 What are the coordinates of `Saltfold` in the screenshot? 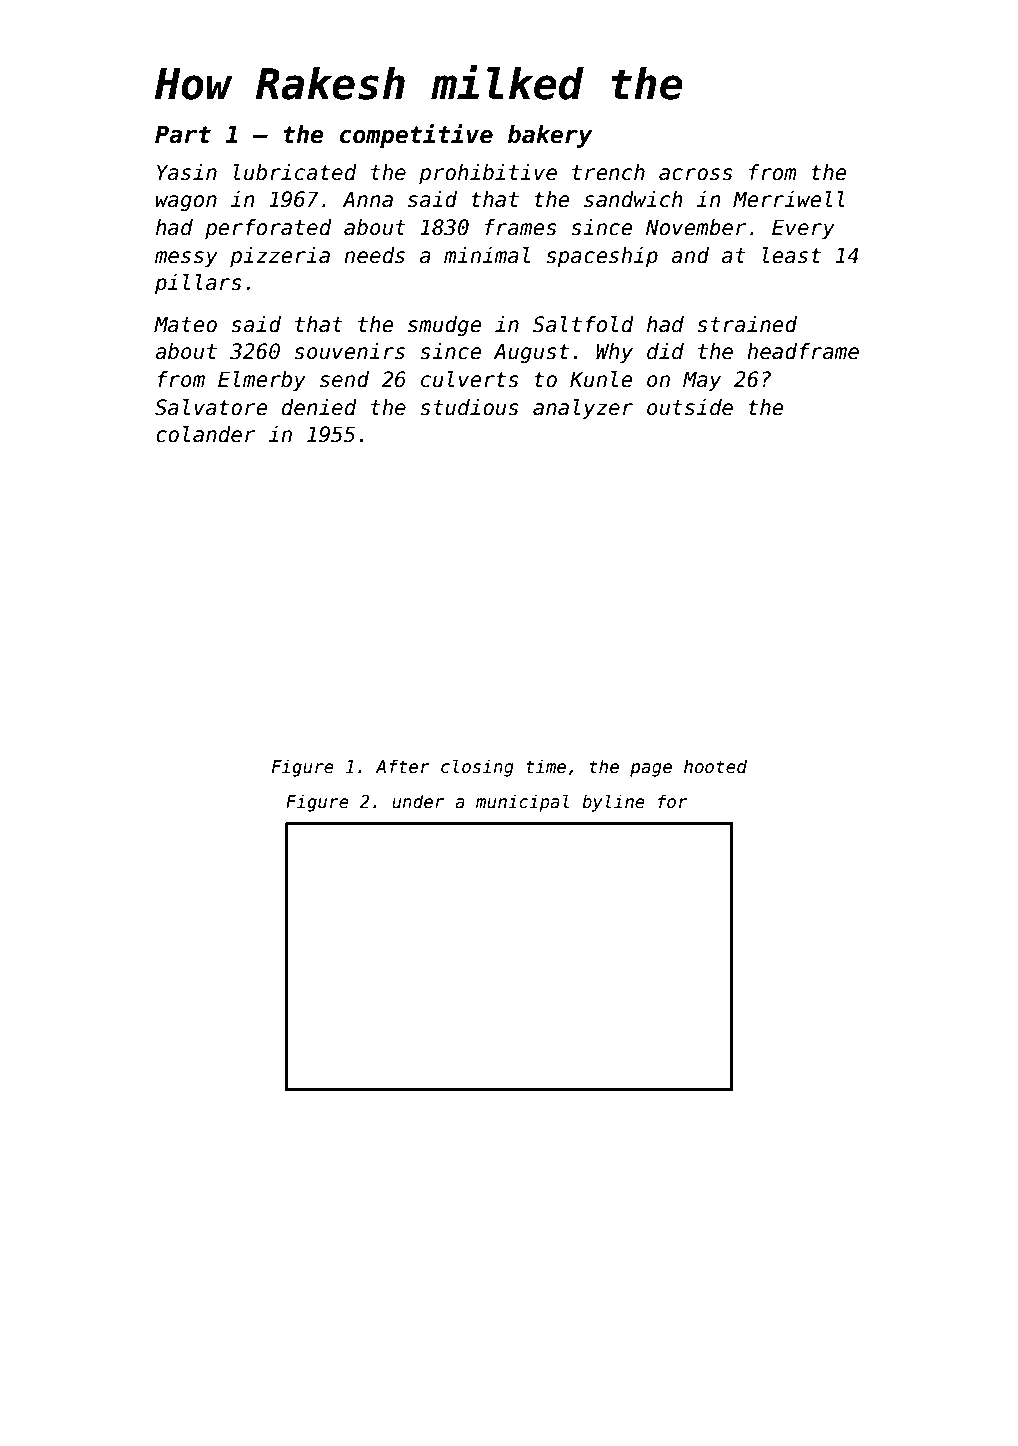 It's located at (583, 324).
